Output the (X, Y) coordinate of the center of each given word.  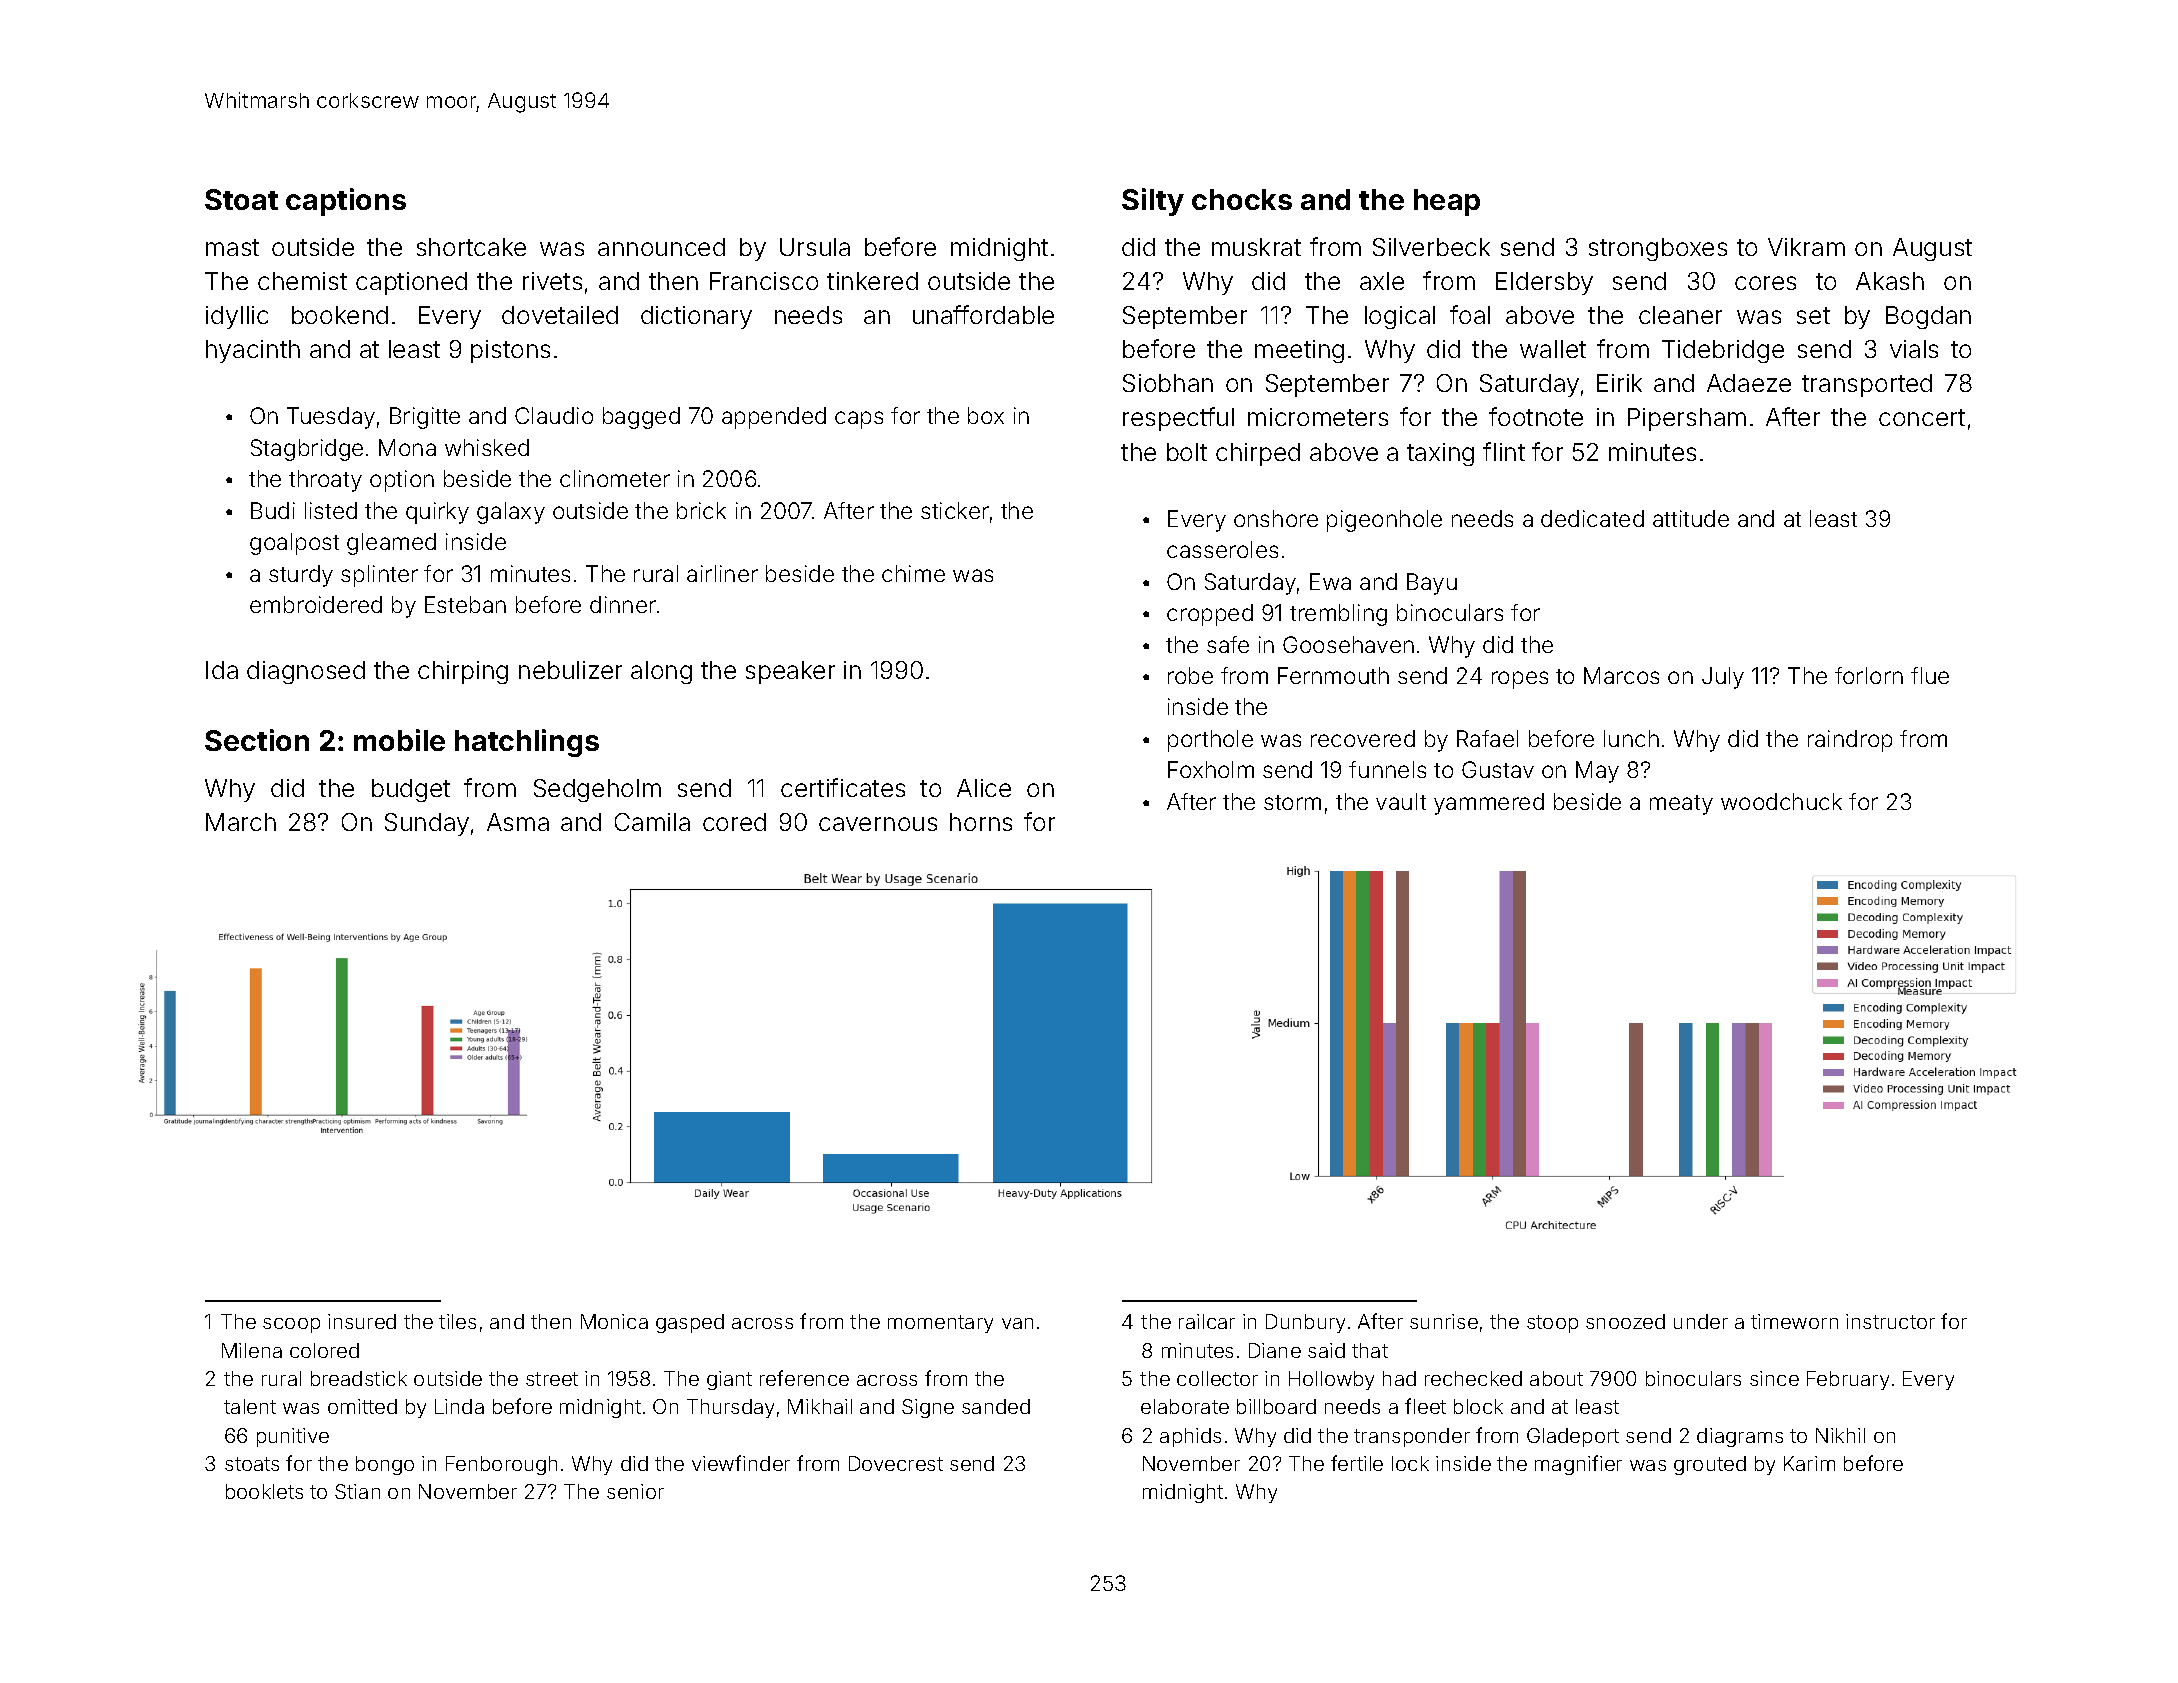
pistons (510, 351)
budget (411, 790)
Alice (984, 788)
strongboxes (1658, 249)
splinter (379, 576)
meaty (1681, 805)
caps (859, 420)
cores (1765, 283)
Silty (1153, 202)
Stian (357, 1491)
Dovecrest (896, 1463)
